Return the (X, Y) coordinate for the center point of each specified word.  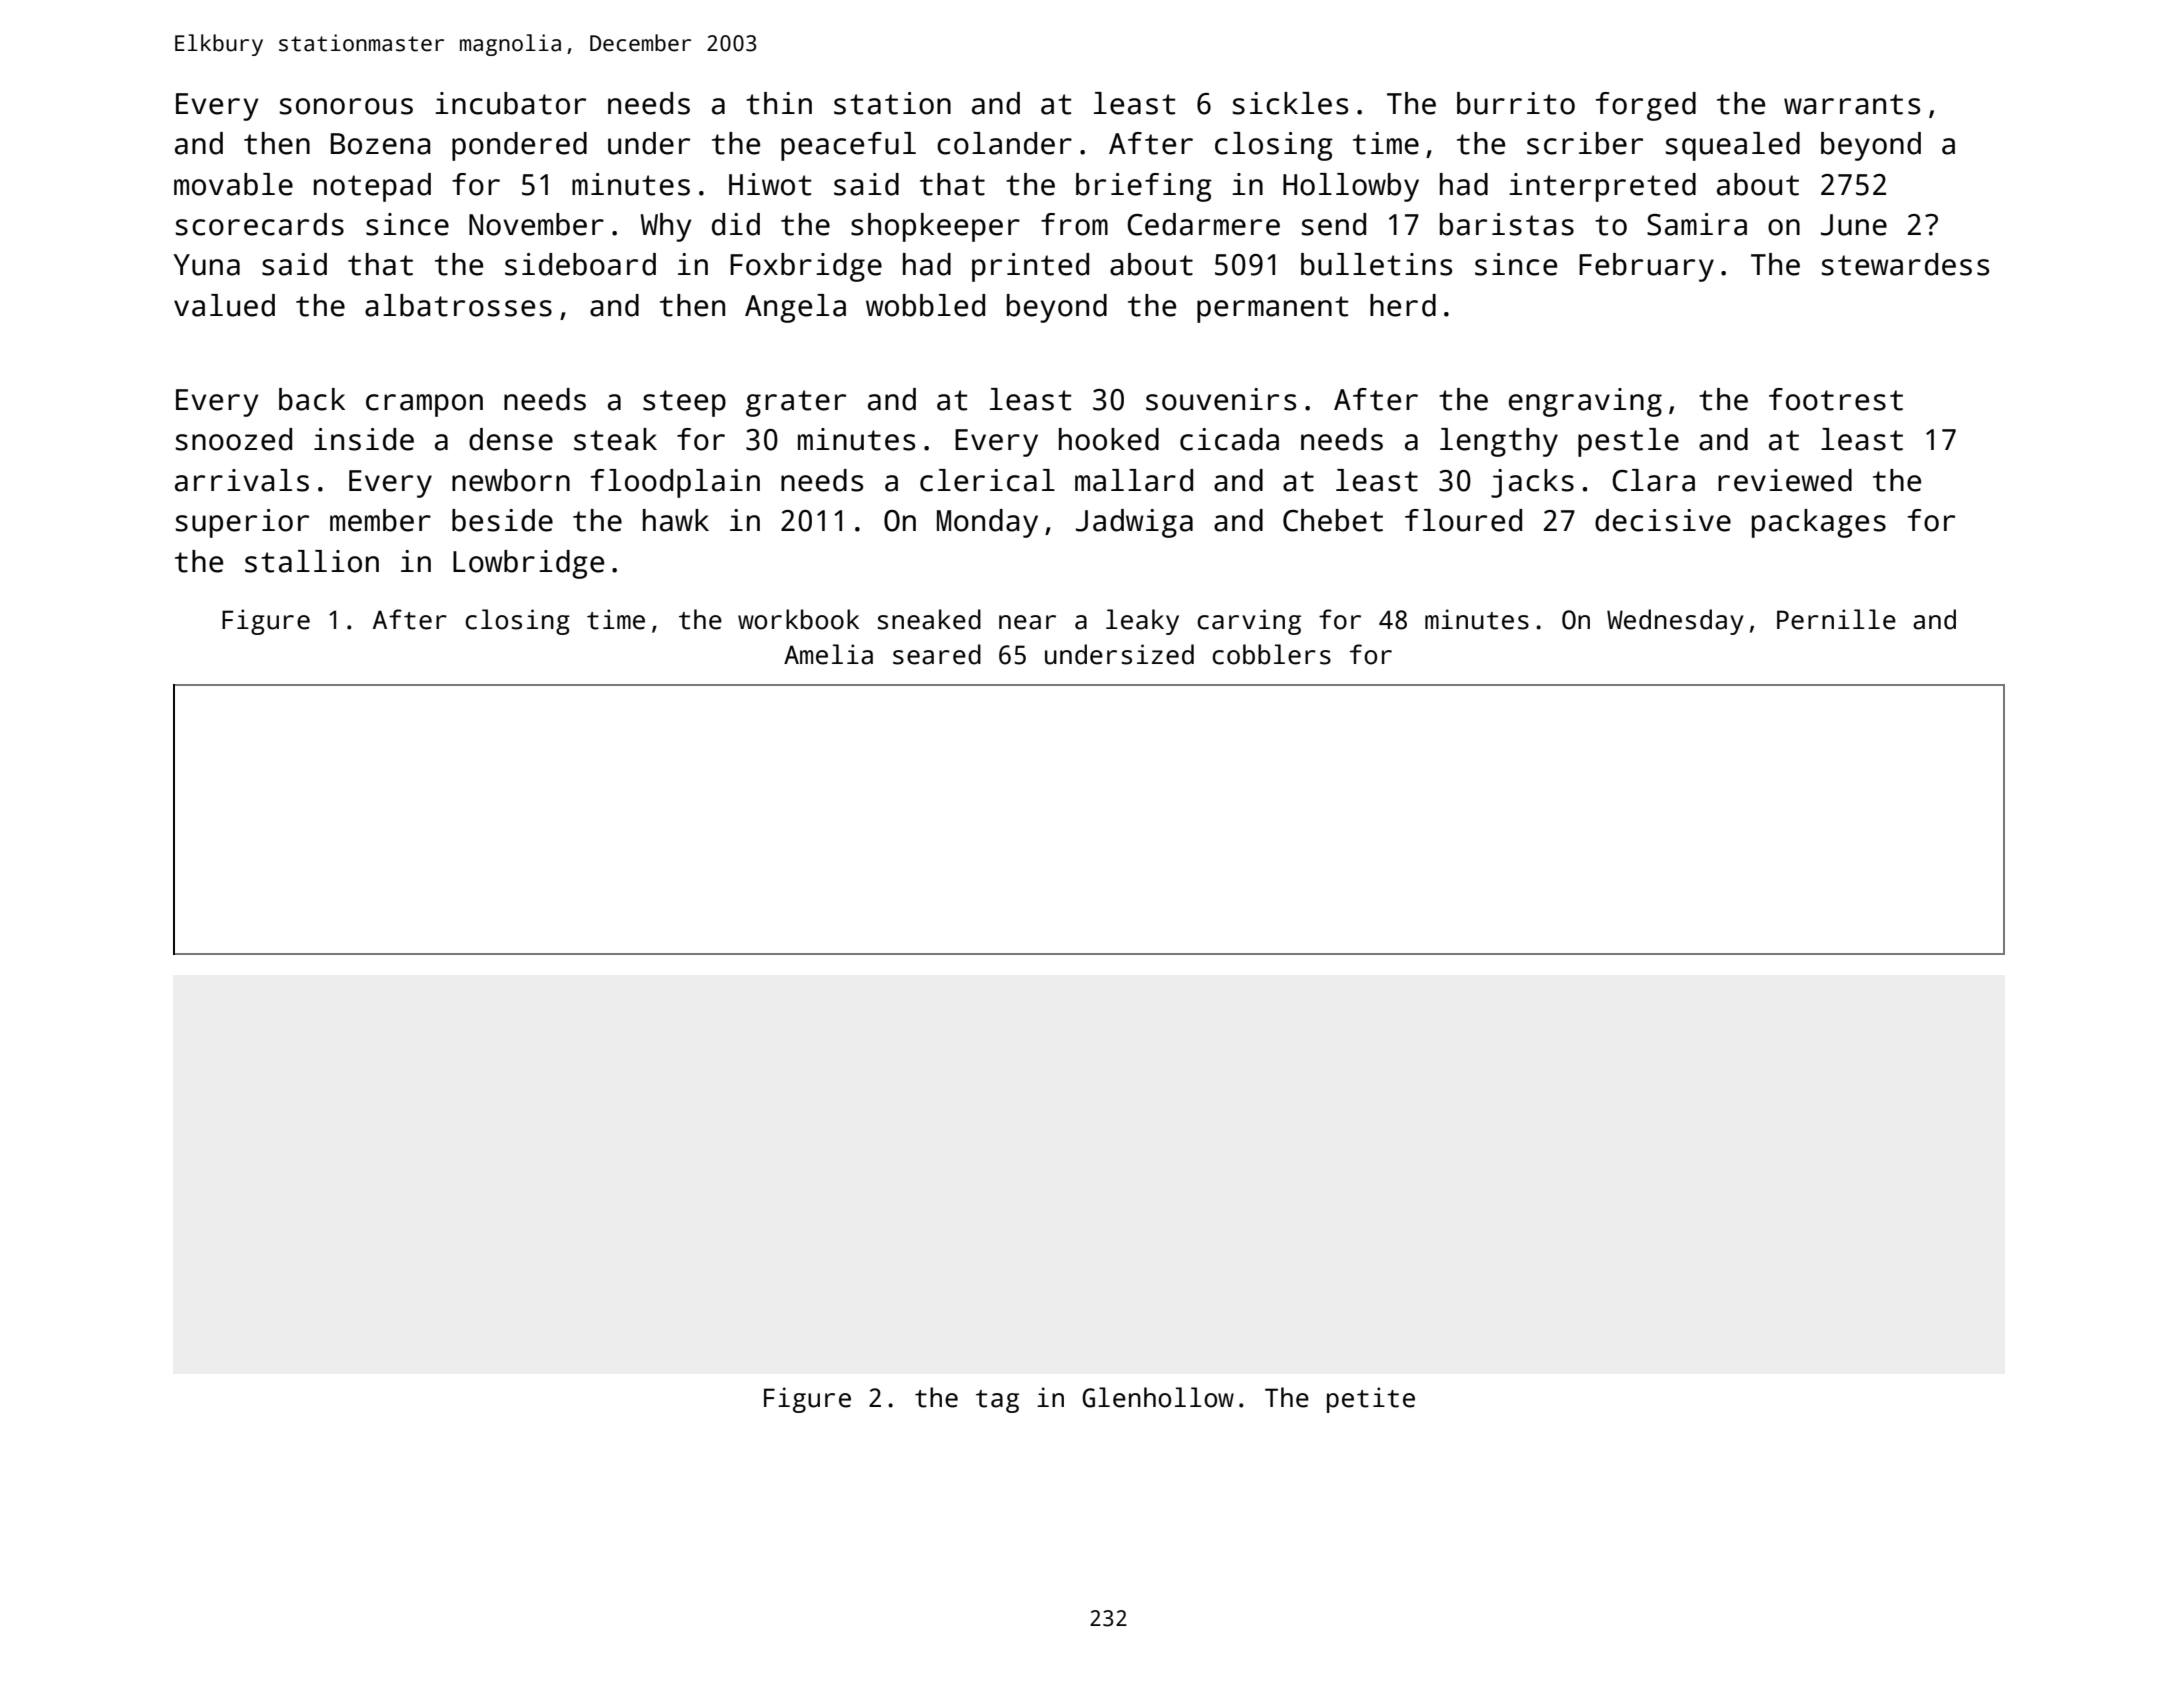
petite (1371, 1400)
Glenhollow (1158, 1397)
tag (997, 1401)
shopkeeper (935, 227)
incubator (510, 103)
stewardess (1905, 264)
